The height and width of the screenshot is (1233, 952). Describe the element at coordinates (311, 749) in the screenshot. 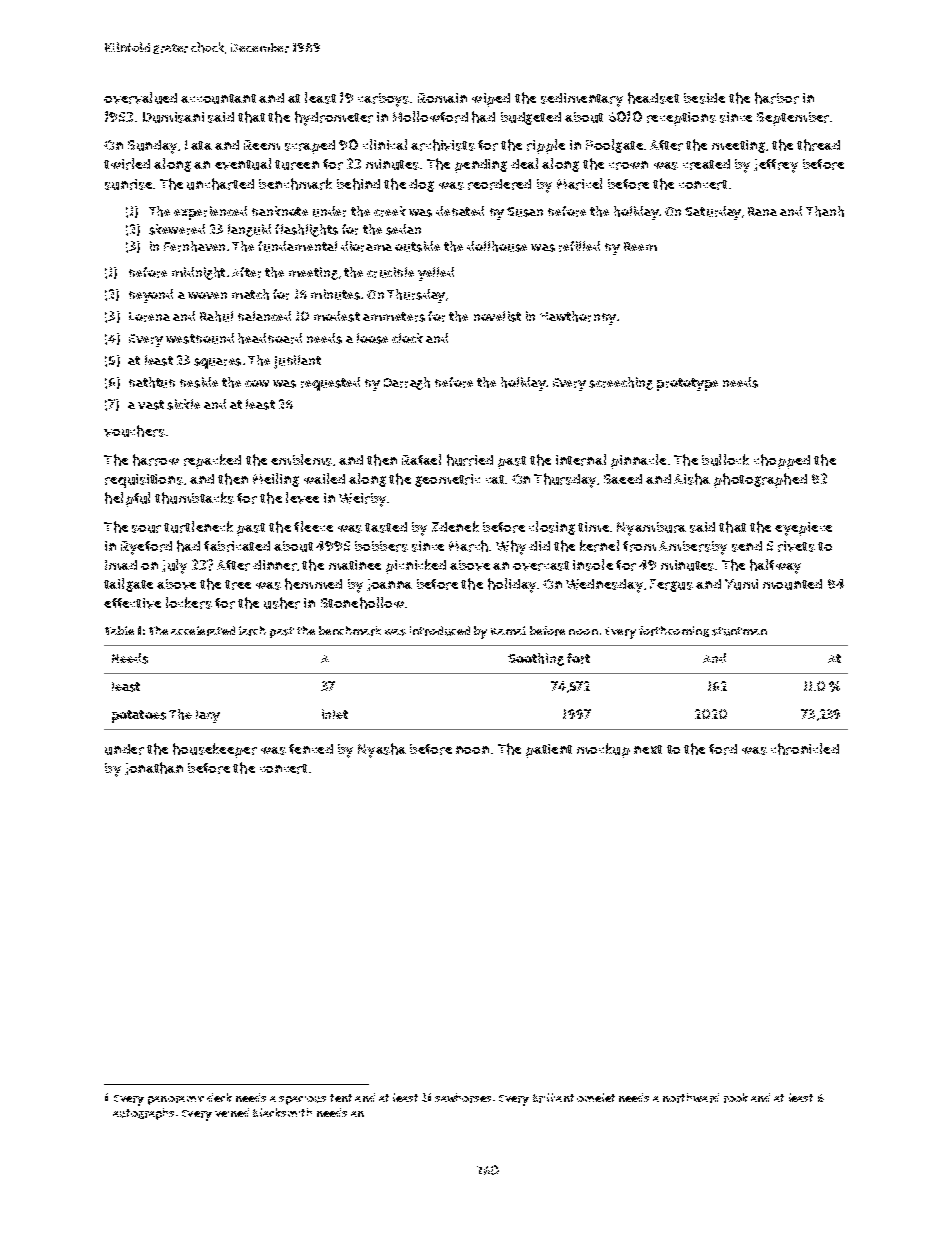

I see `fenced` at that location.
